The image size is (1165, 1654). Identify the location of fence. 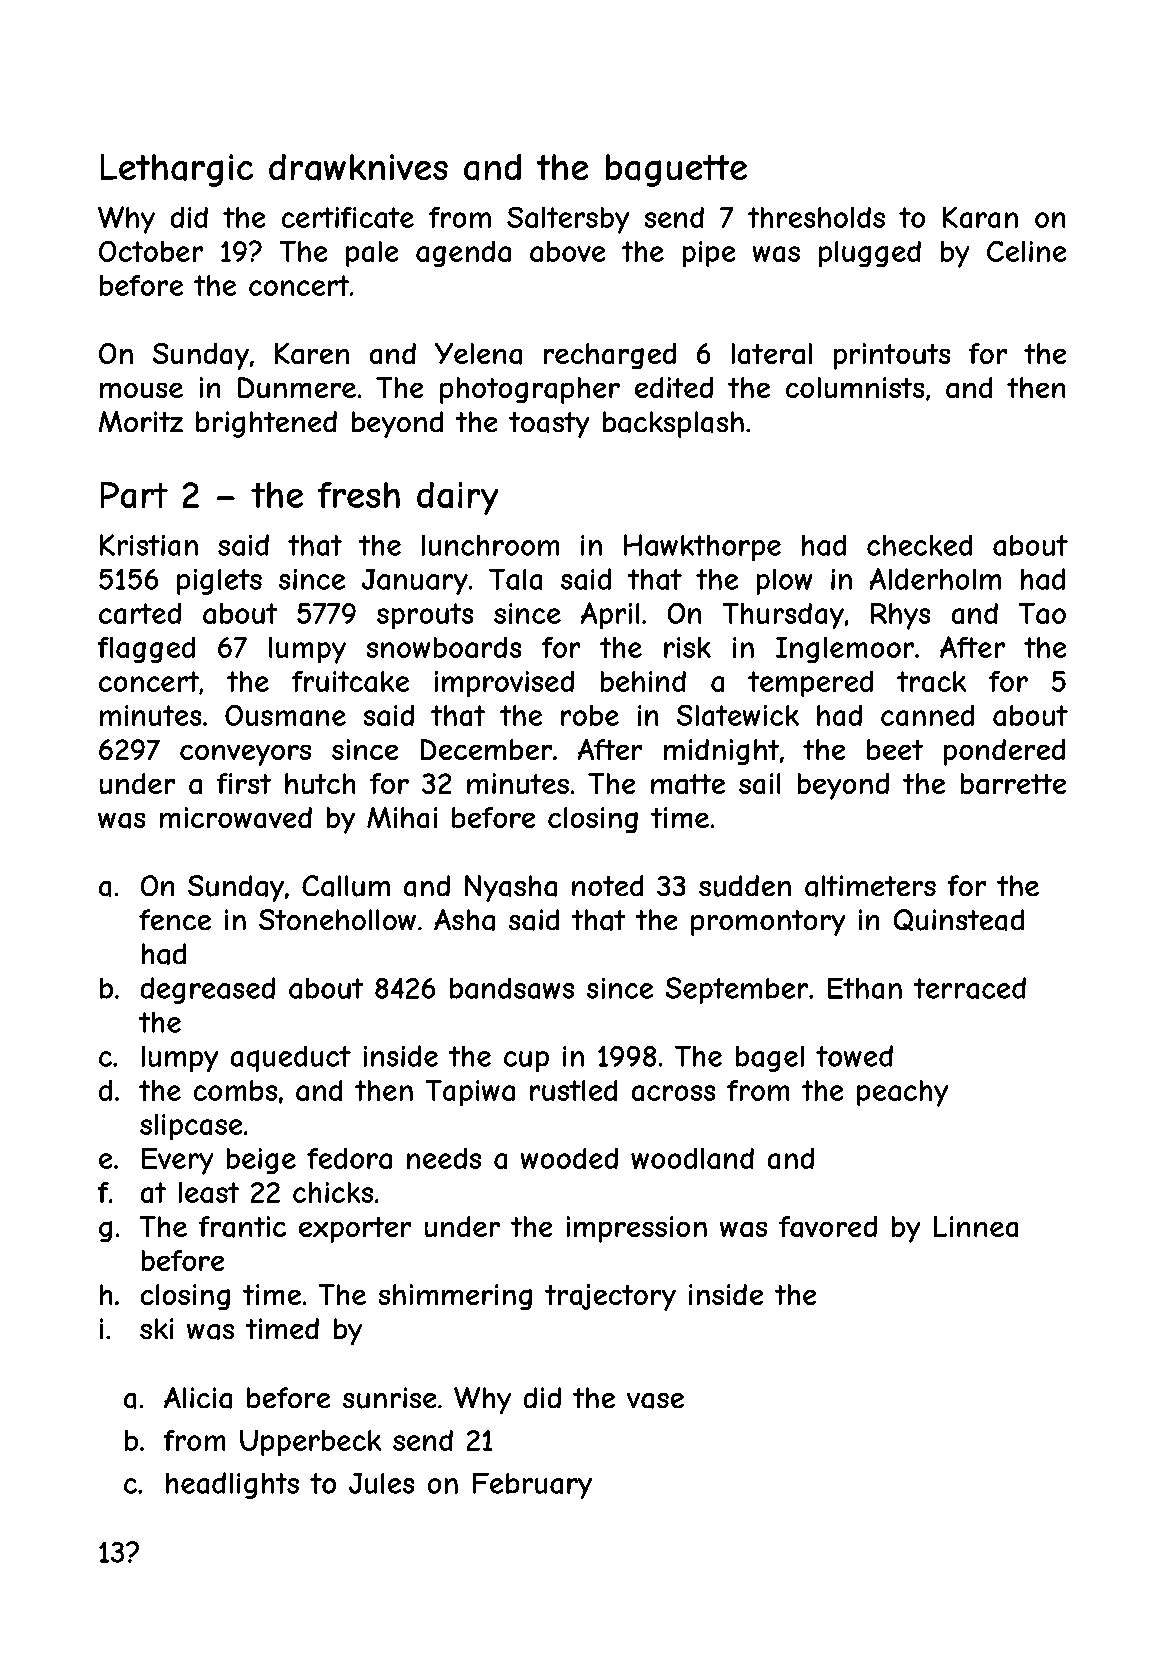
(175, 919).
